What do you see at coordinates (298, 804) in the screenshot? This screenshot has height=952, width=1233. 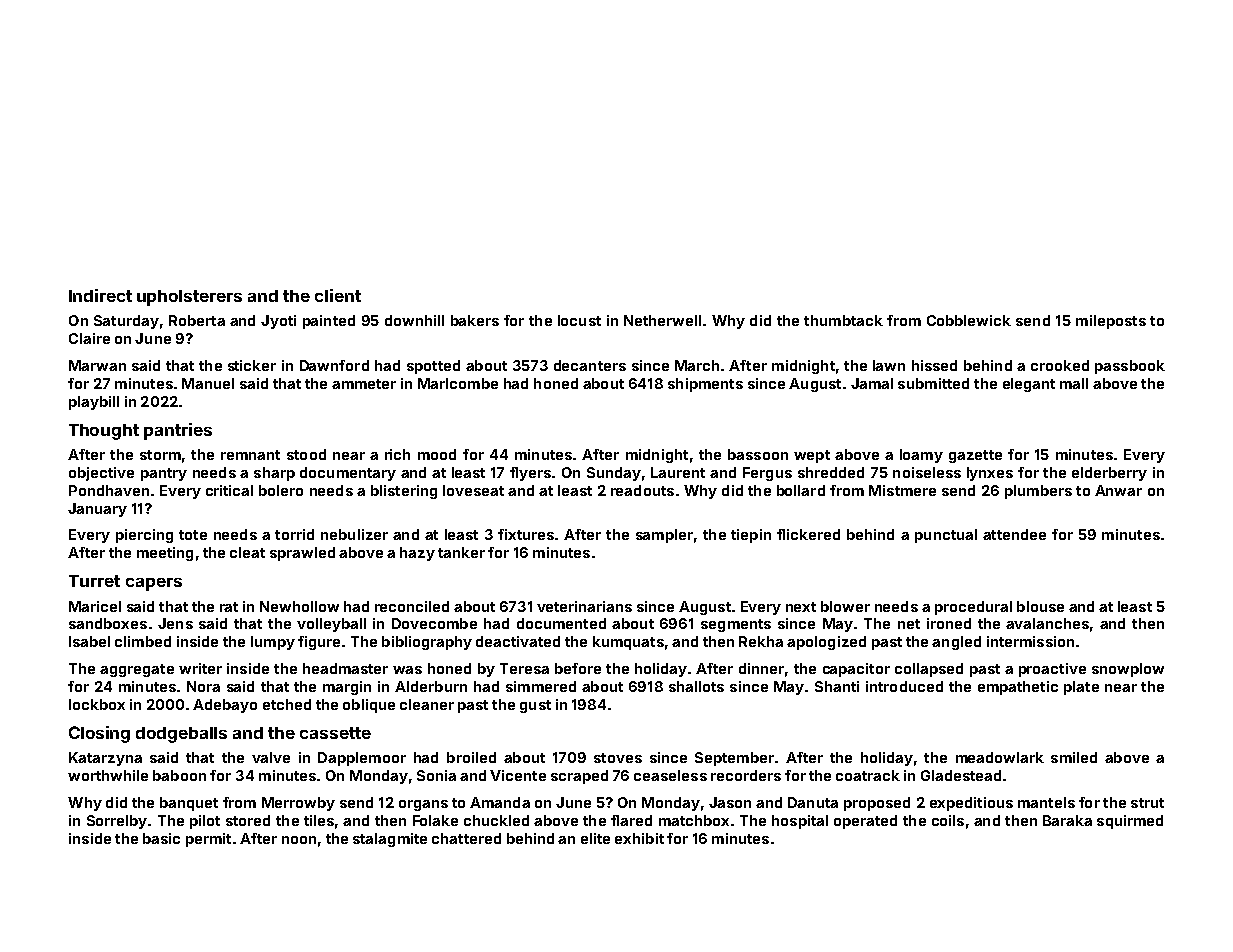 I see `Merrowby` at bounding box center [298, 804].
